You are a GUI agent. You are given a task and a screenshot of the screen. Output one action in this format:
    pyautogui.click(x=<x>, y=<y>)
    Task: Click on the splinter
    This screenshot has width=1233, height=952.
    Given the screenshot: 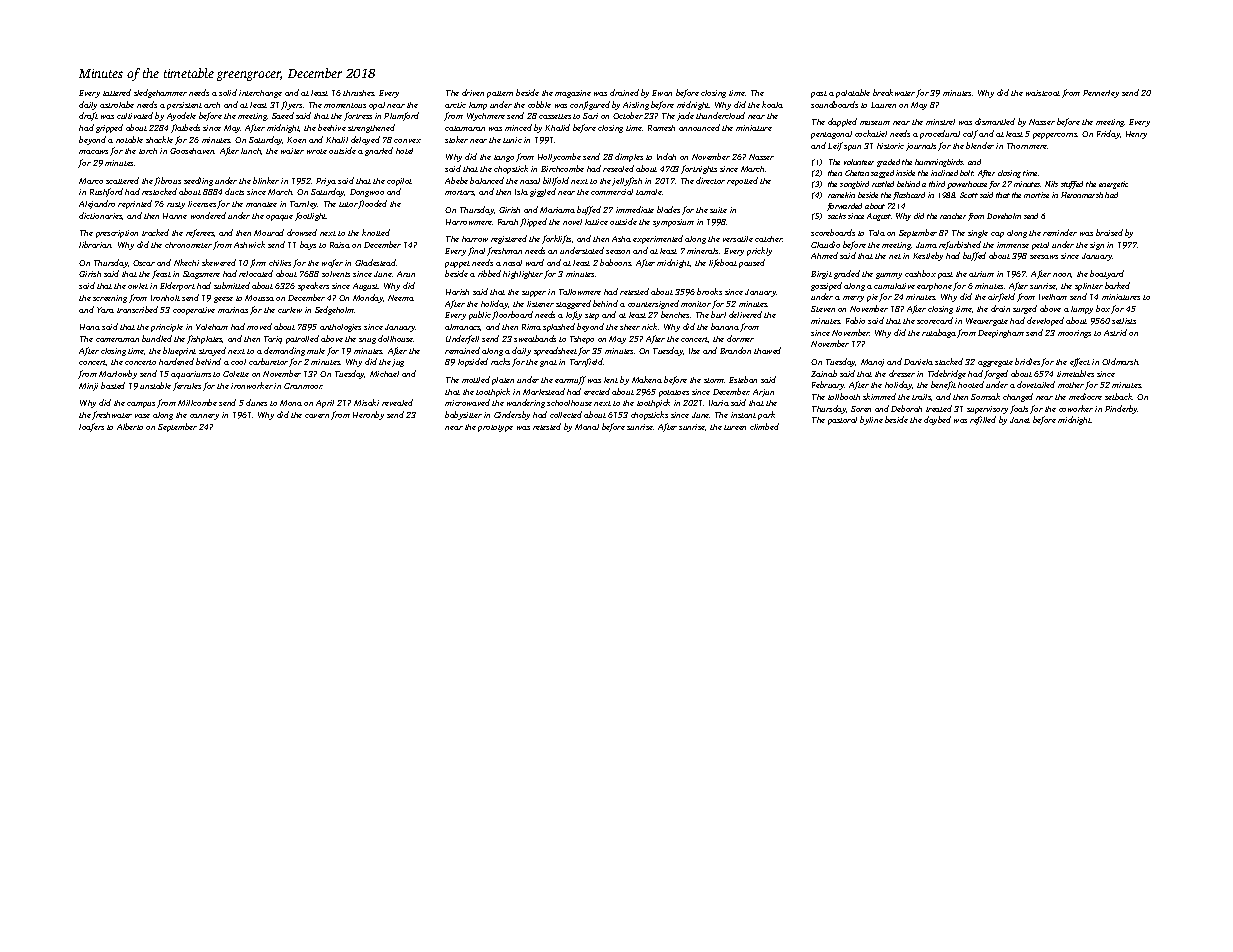 What is the action you would take?
    pyautogui.click(x=1089, y=287)
